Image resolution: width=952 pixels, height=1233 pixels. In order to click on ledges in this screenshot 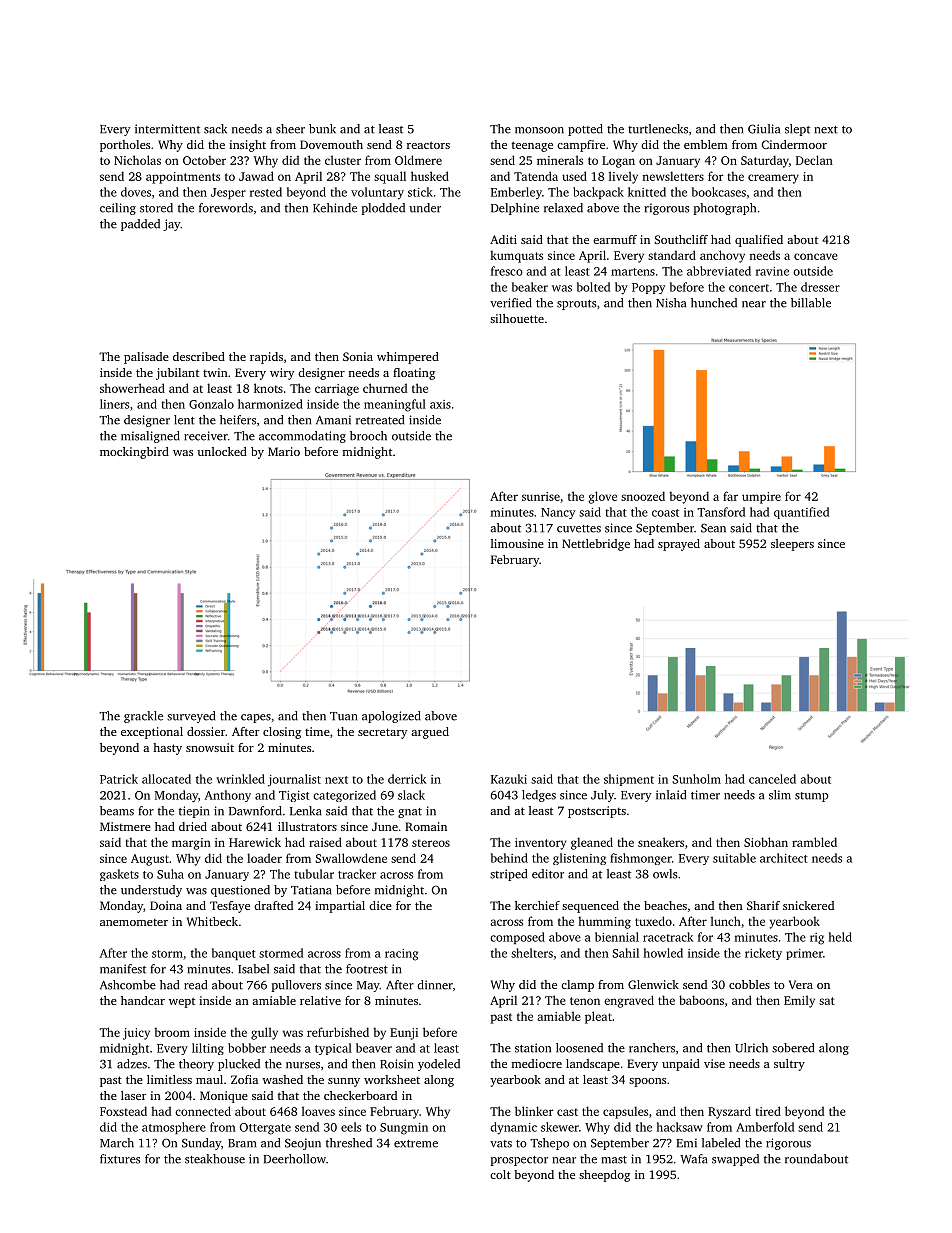, I will do `click(539, 796)`.
